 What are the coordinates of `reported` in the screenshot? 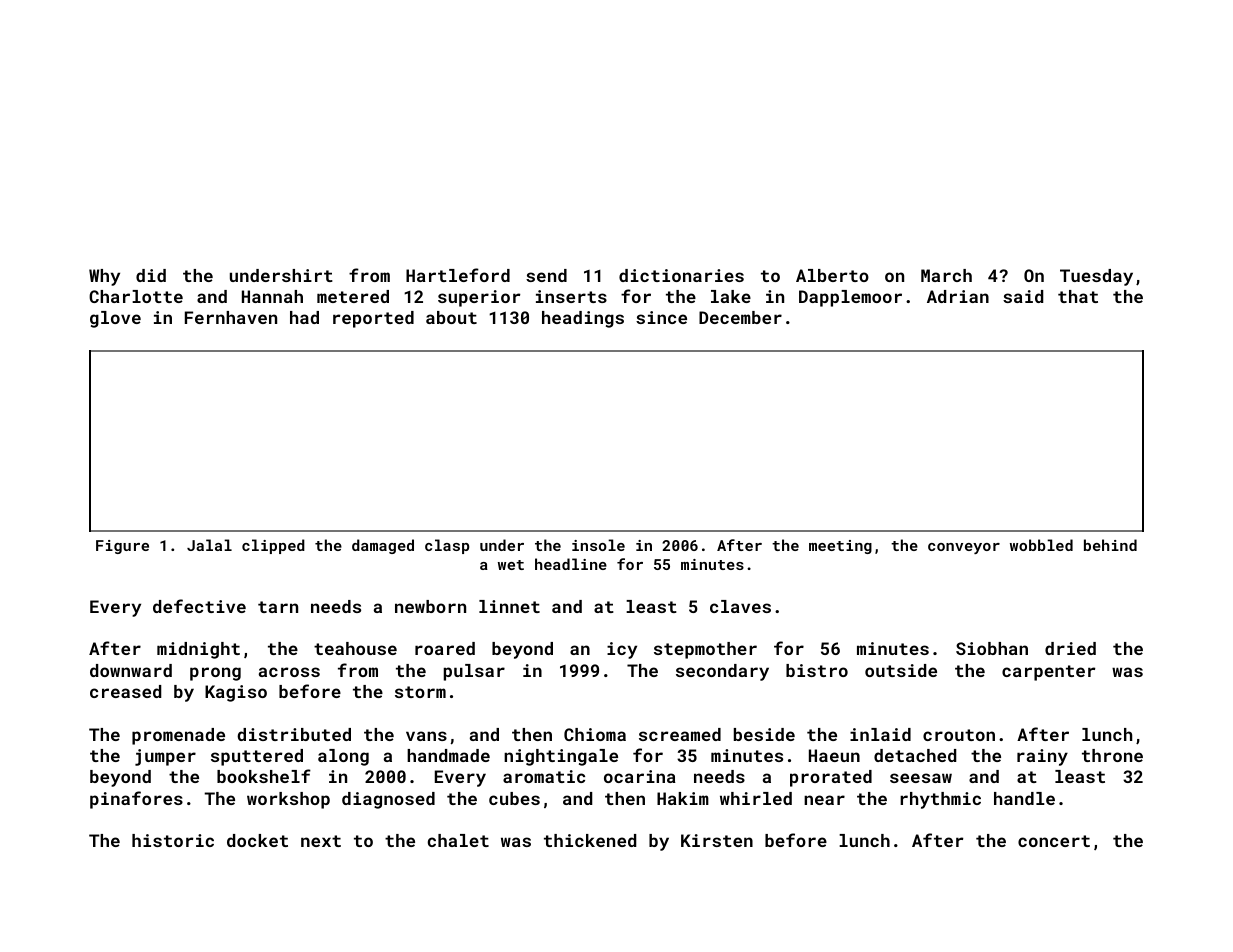 It's located at (373, 319).
